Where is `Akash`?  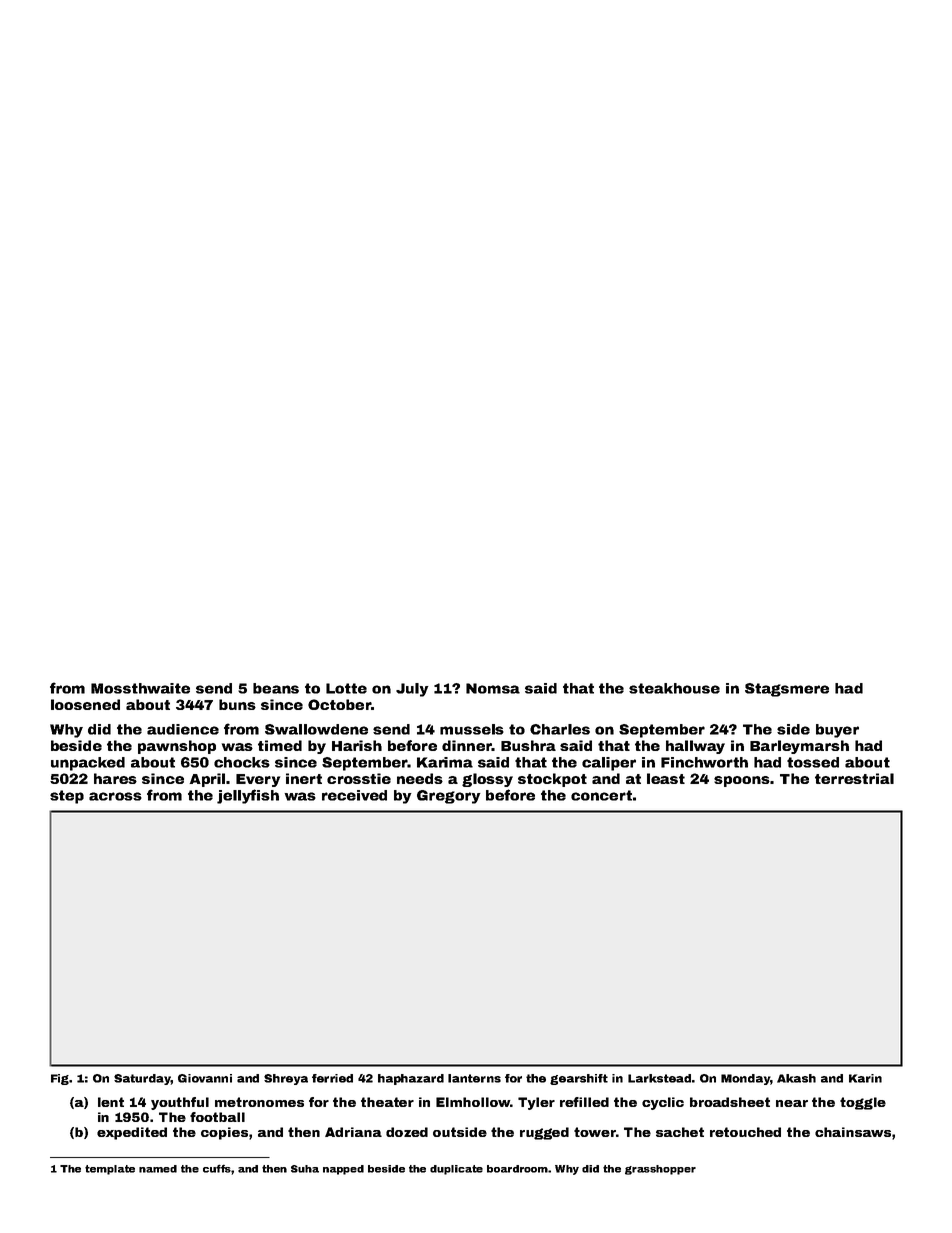
Akash is located at coordinates (796, 1078).
